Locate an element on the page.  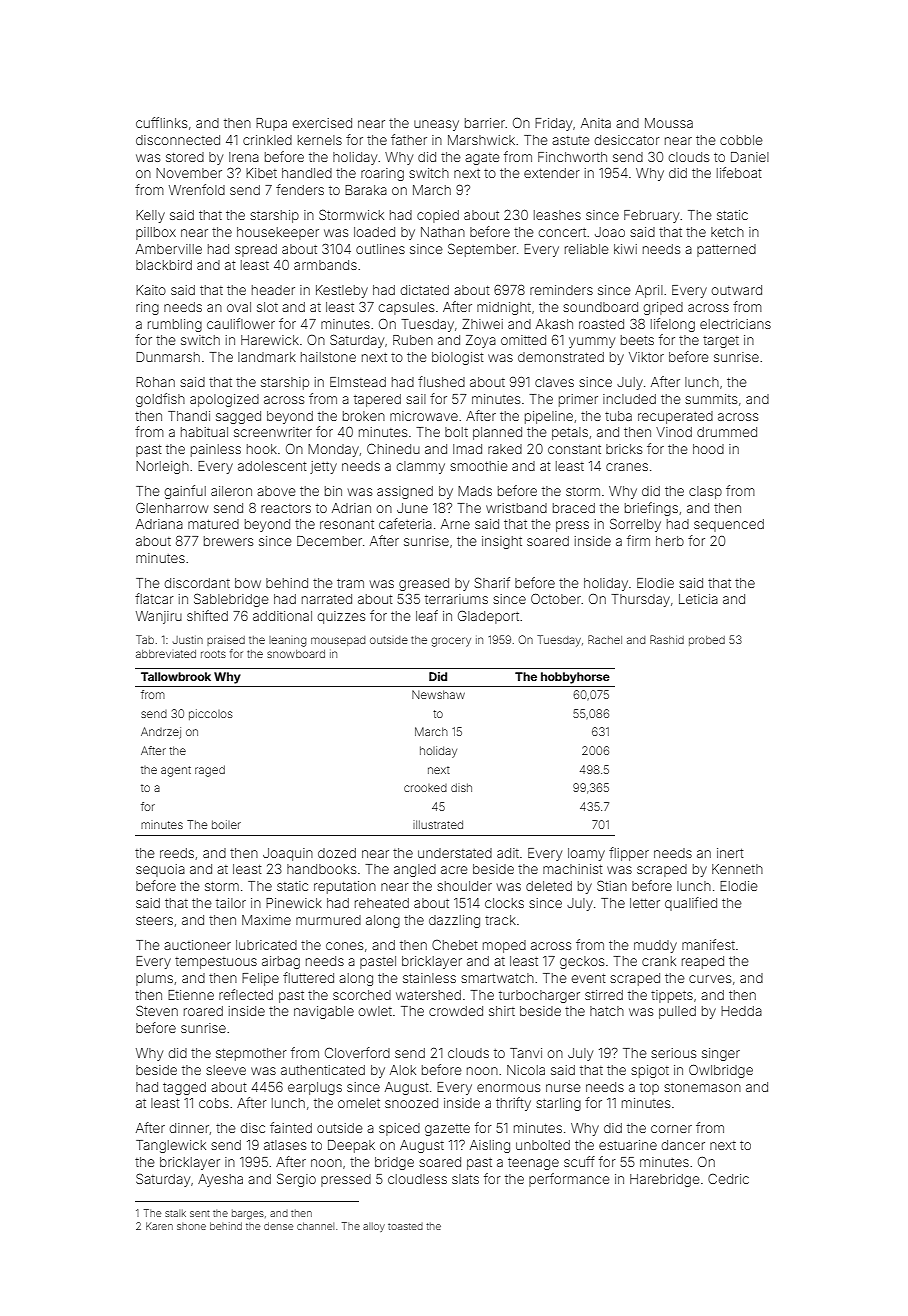
watershed is located at coordinates (428, 995).
